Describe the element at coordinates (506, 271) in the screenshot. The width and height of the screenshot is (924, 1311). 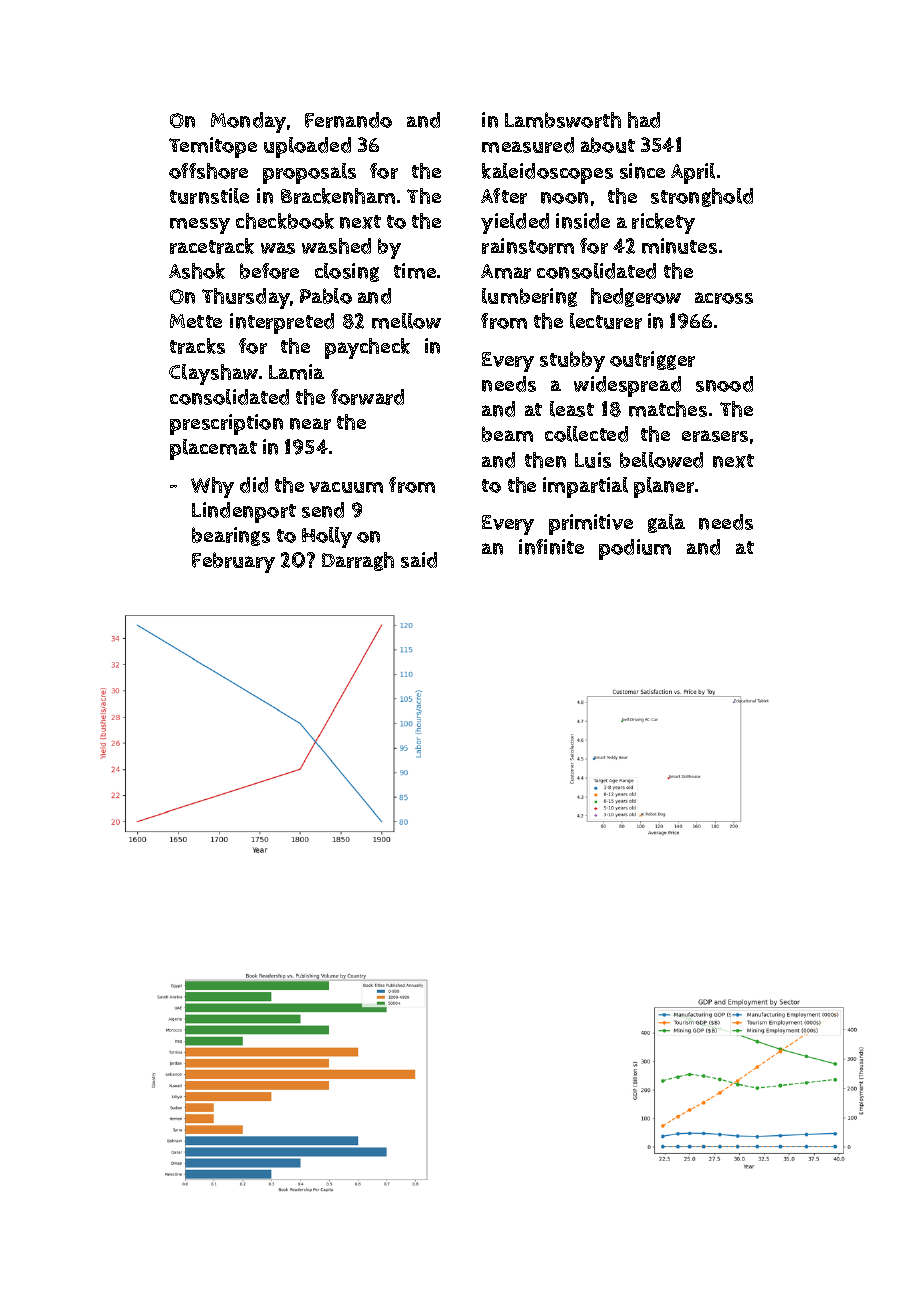
I see `Amar` at that location.
